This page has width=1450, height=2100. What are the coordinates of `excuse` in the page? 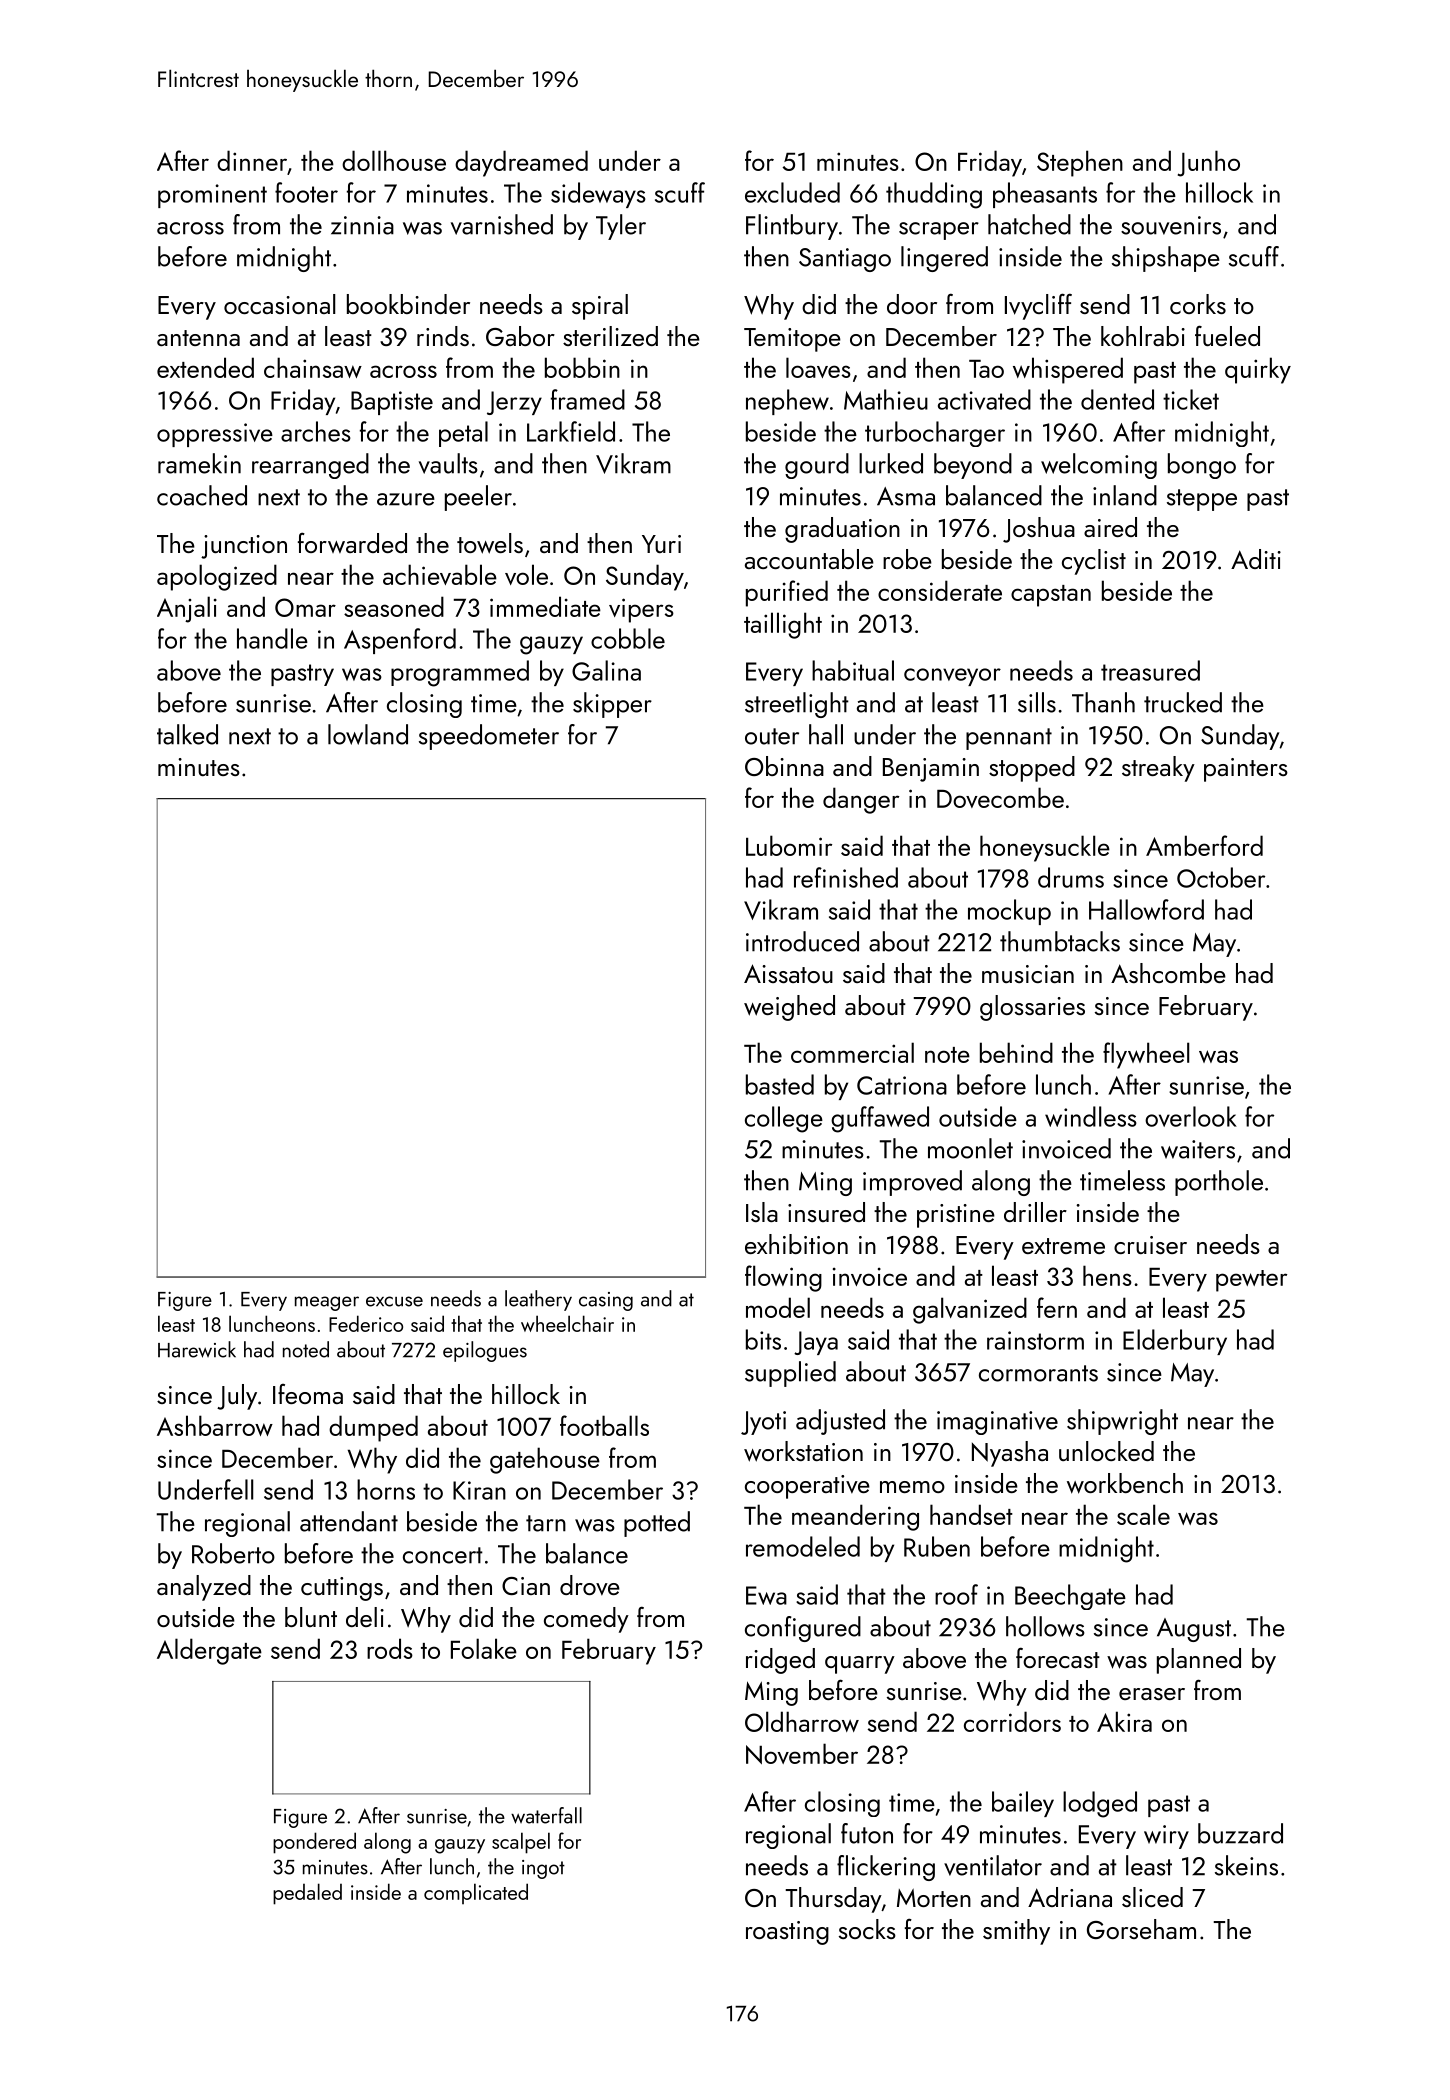 It's located at (394, 1301).
